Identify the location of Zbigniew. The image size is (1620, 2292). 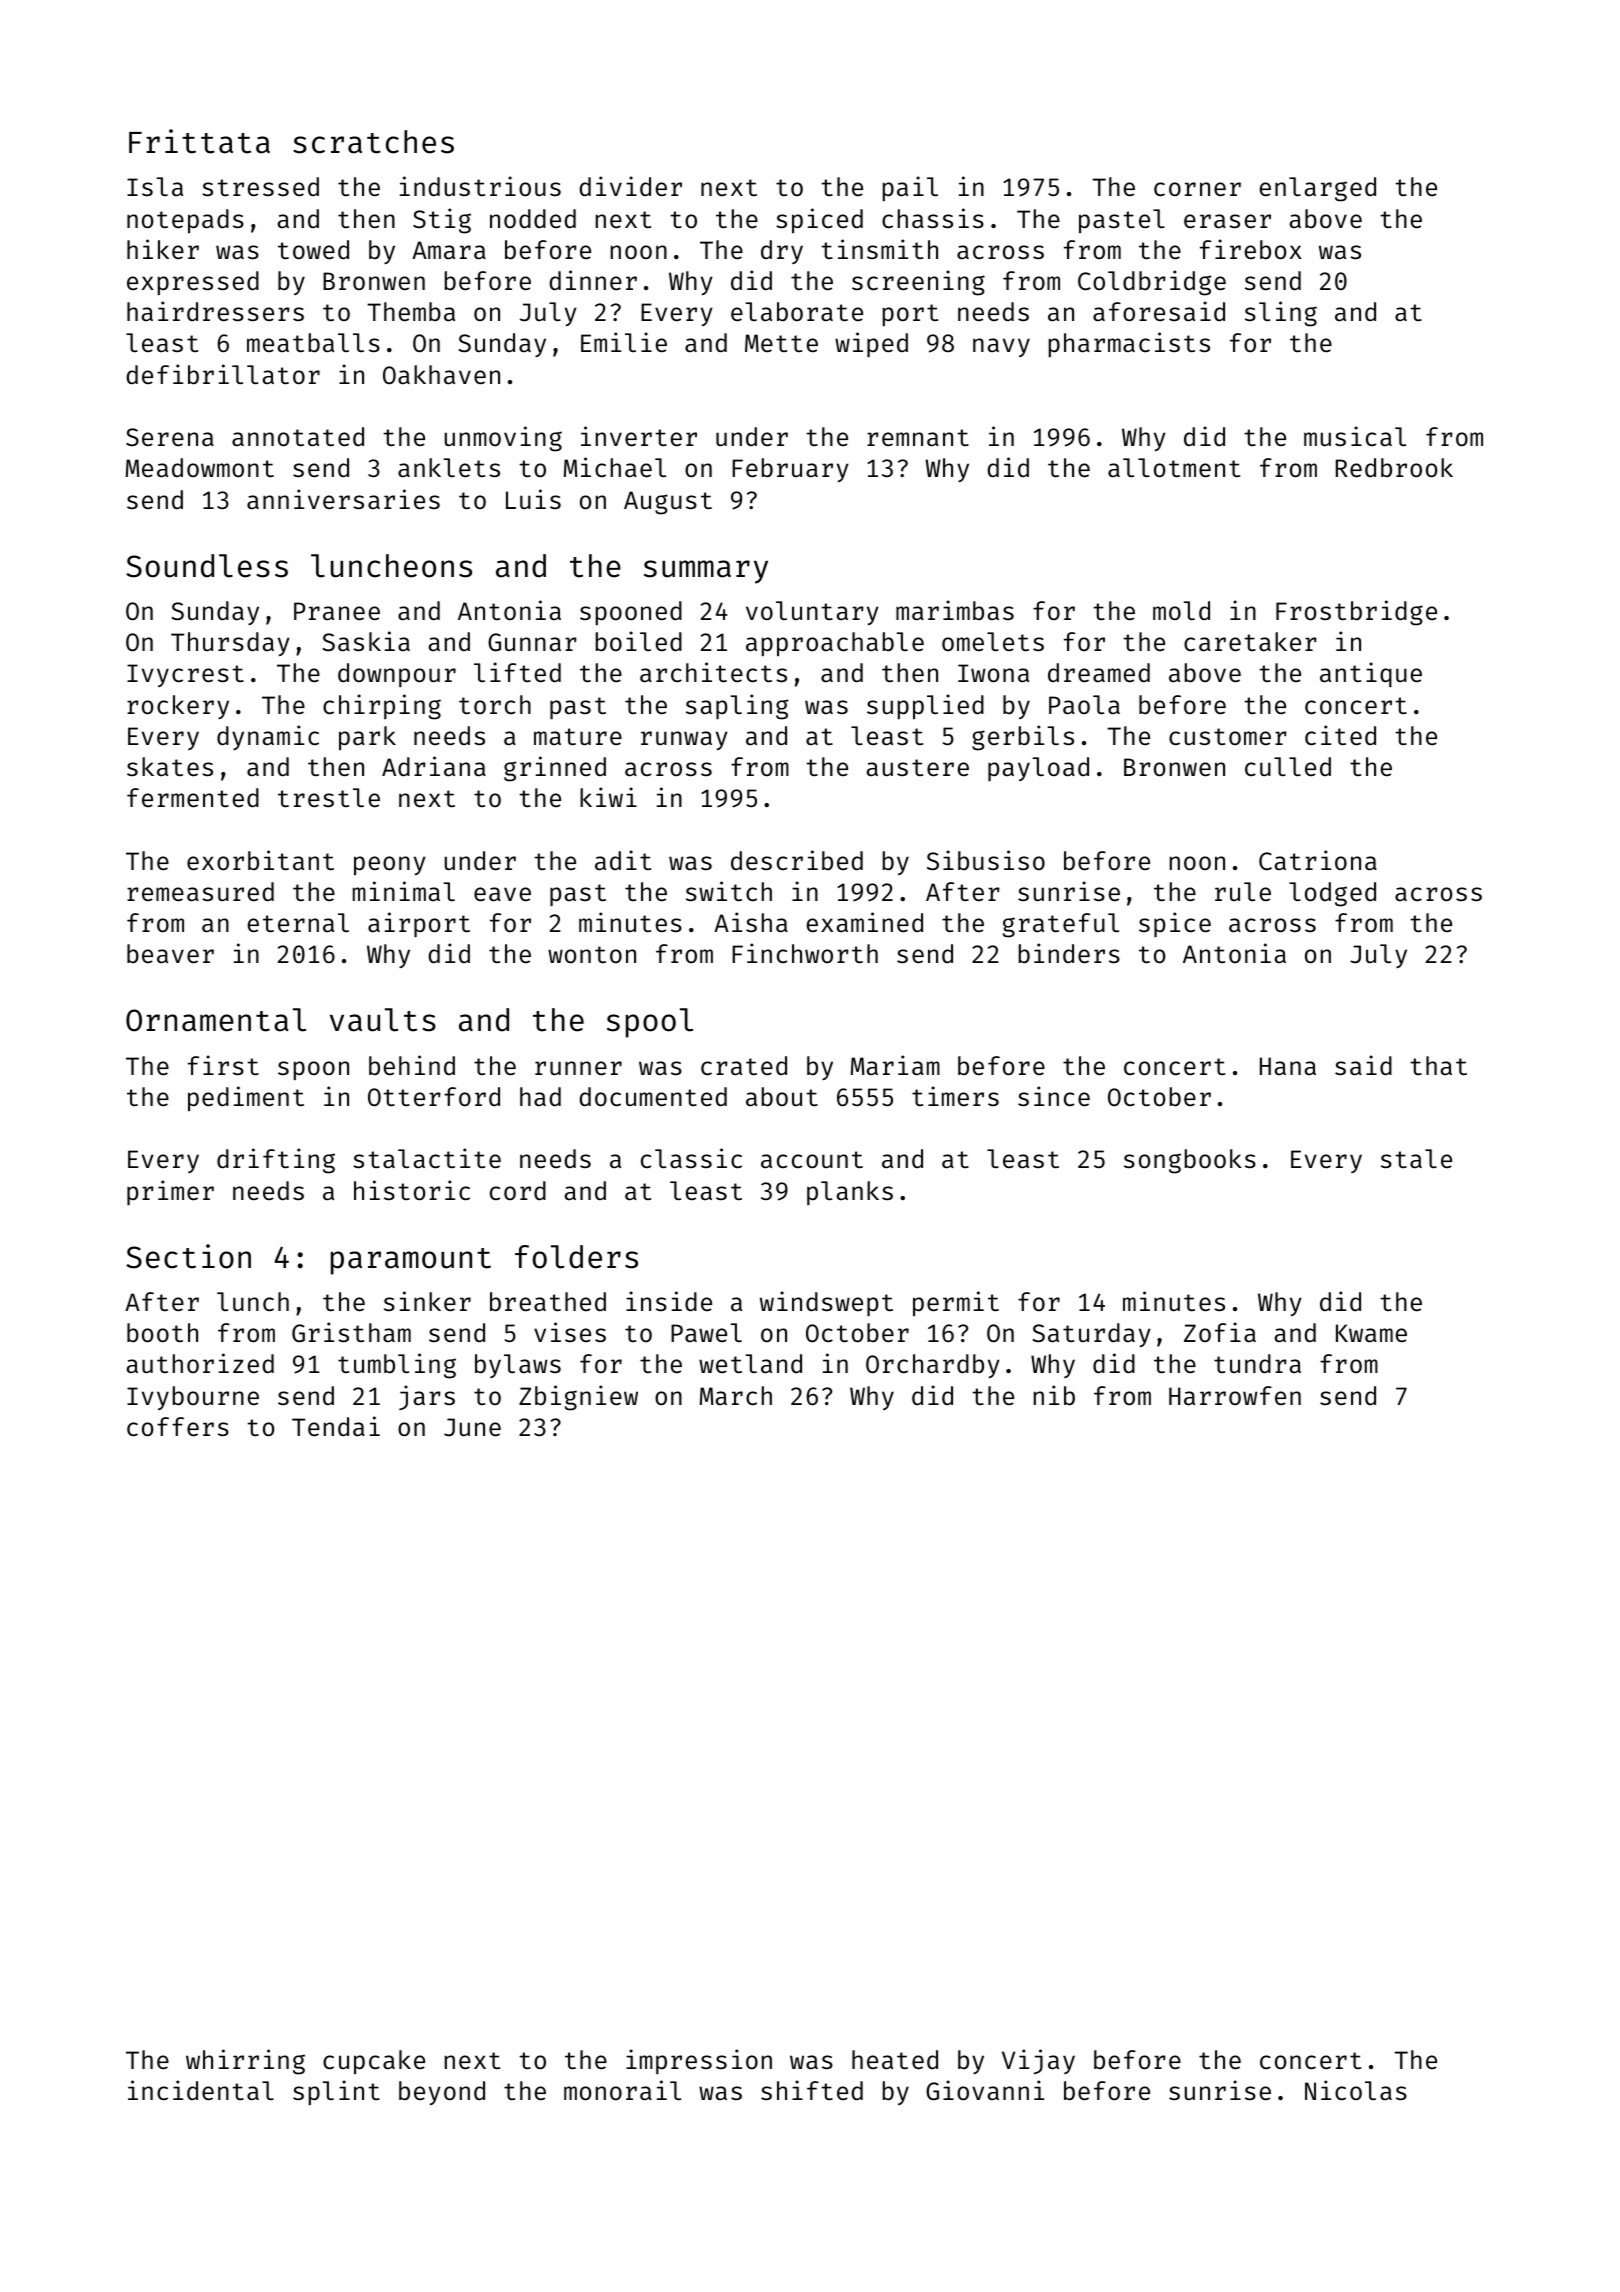
(578, 1398).
